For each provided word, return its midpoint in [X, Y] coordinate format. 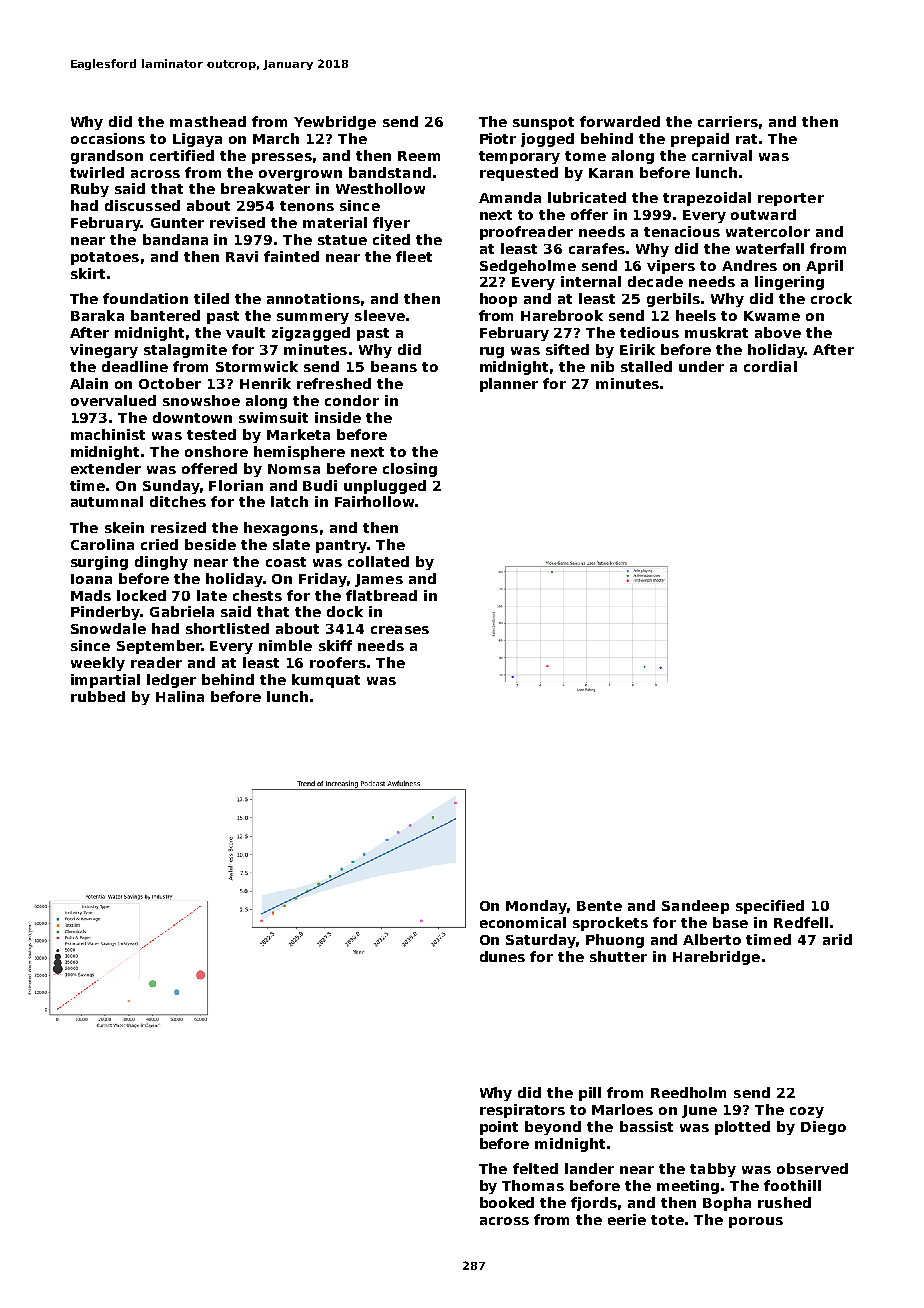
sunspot [543, 123]
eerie [627, 1219]
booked [507, 1202]
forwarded [620, 121]
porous [756, 1222]
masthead [208, 121]
